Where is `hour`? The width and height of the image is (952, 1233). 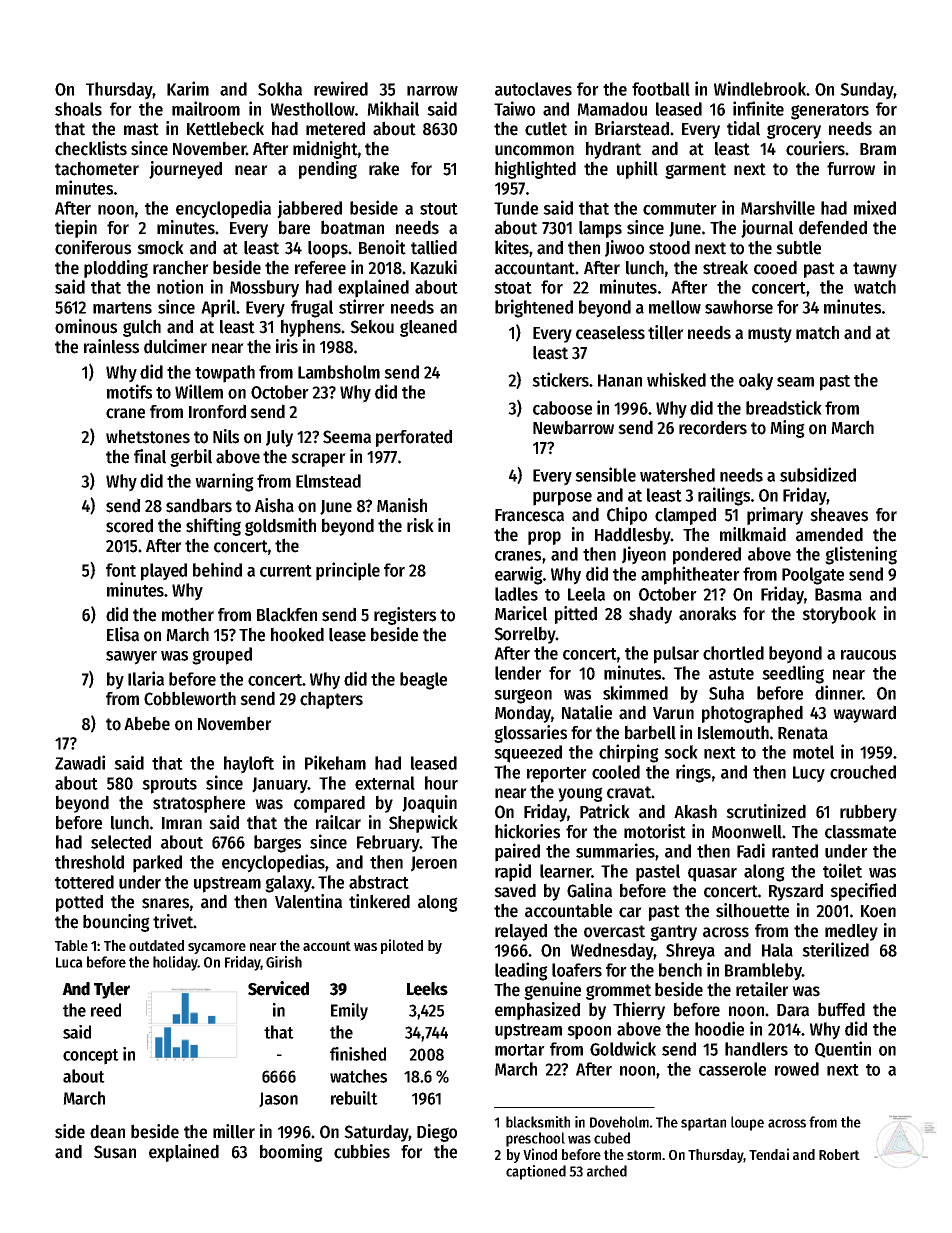 hour is located at coordinates (441, 783).
